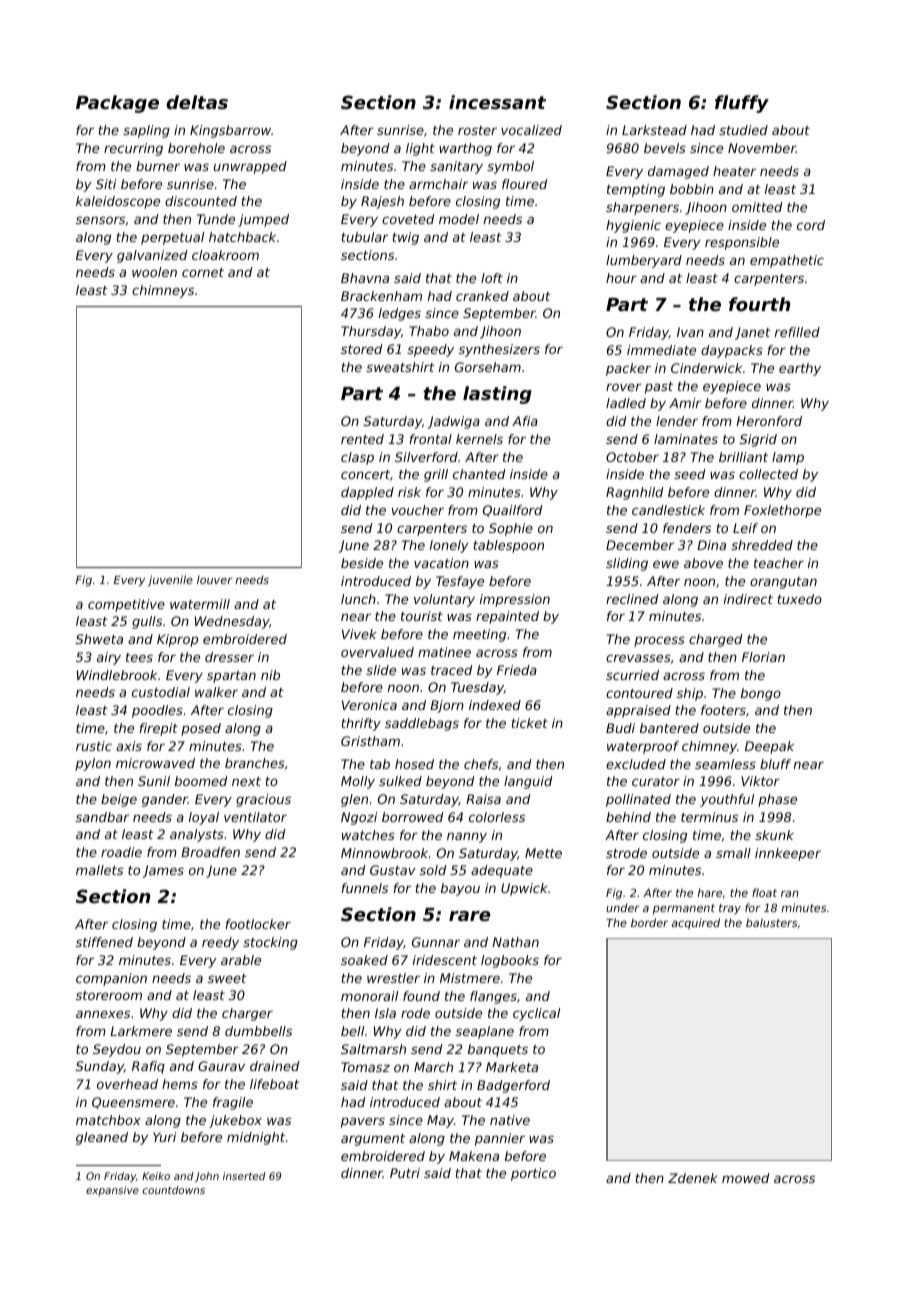 Image resolution: width=908 pixels, height=1316 pixels. I want to click on Brackenham, so click(381, 296).
